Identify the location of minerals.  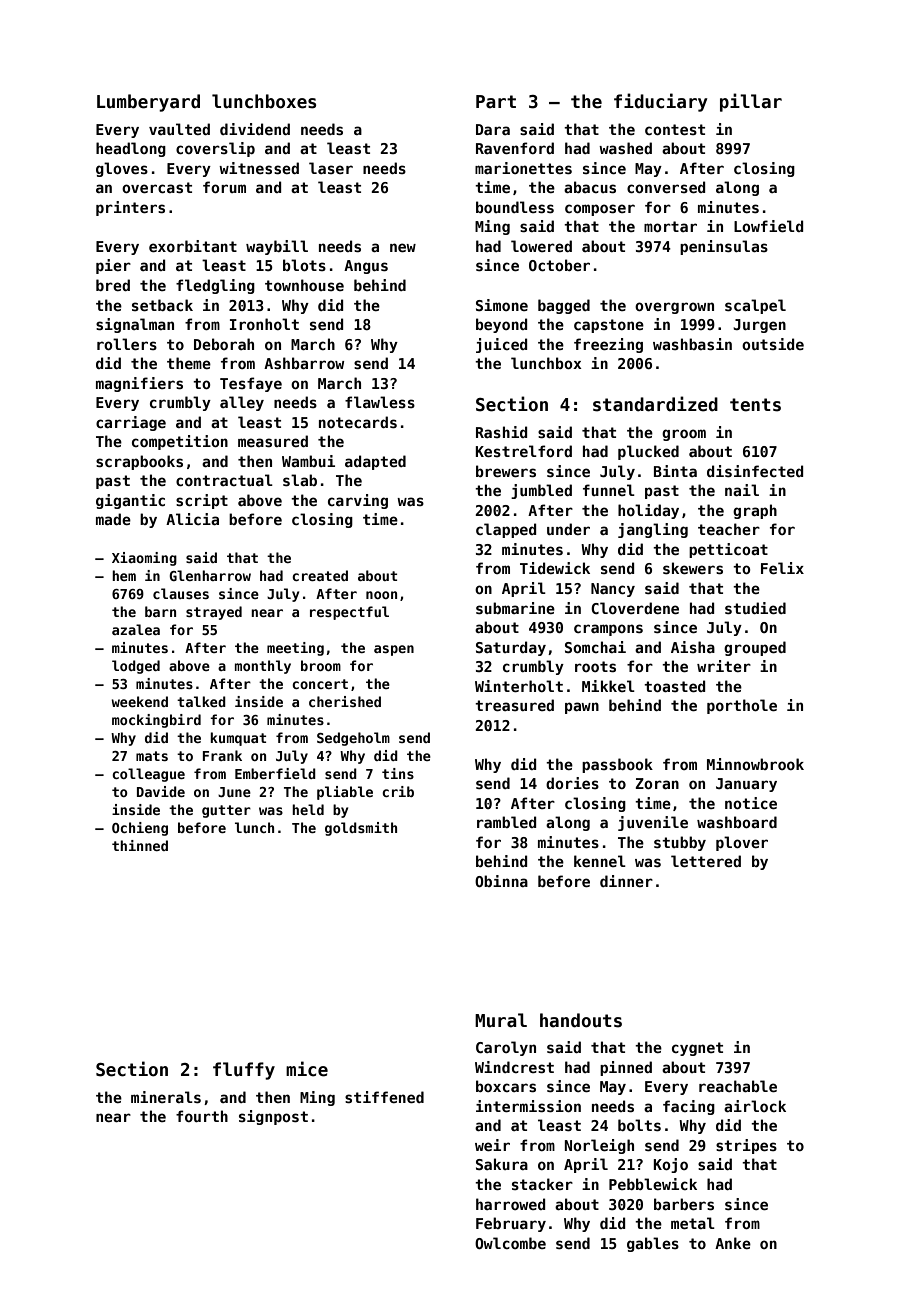
(166, 1097).
